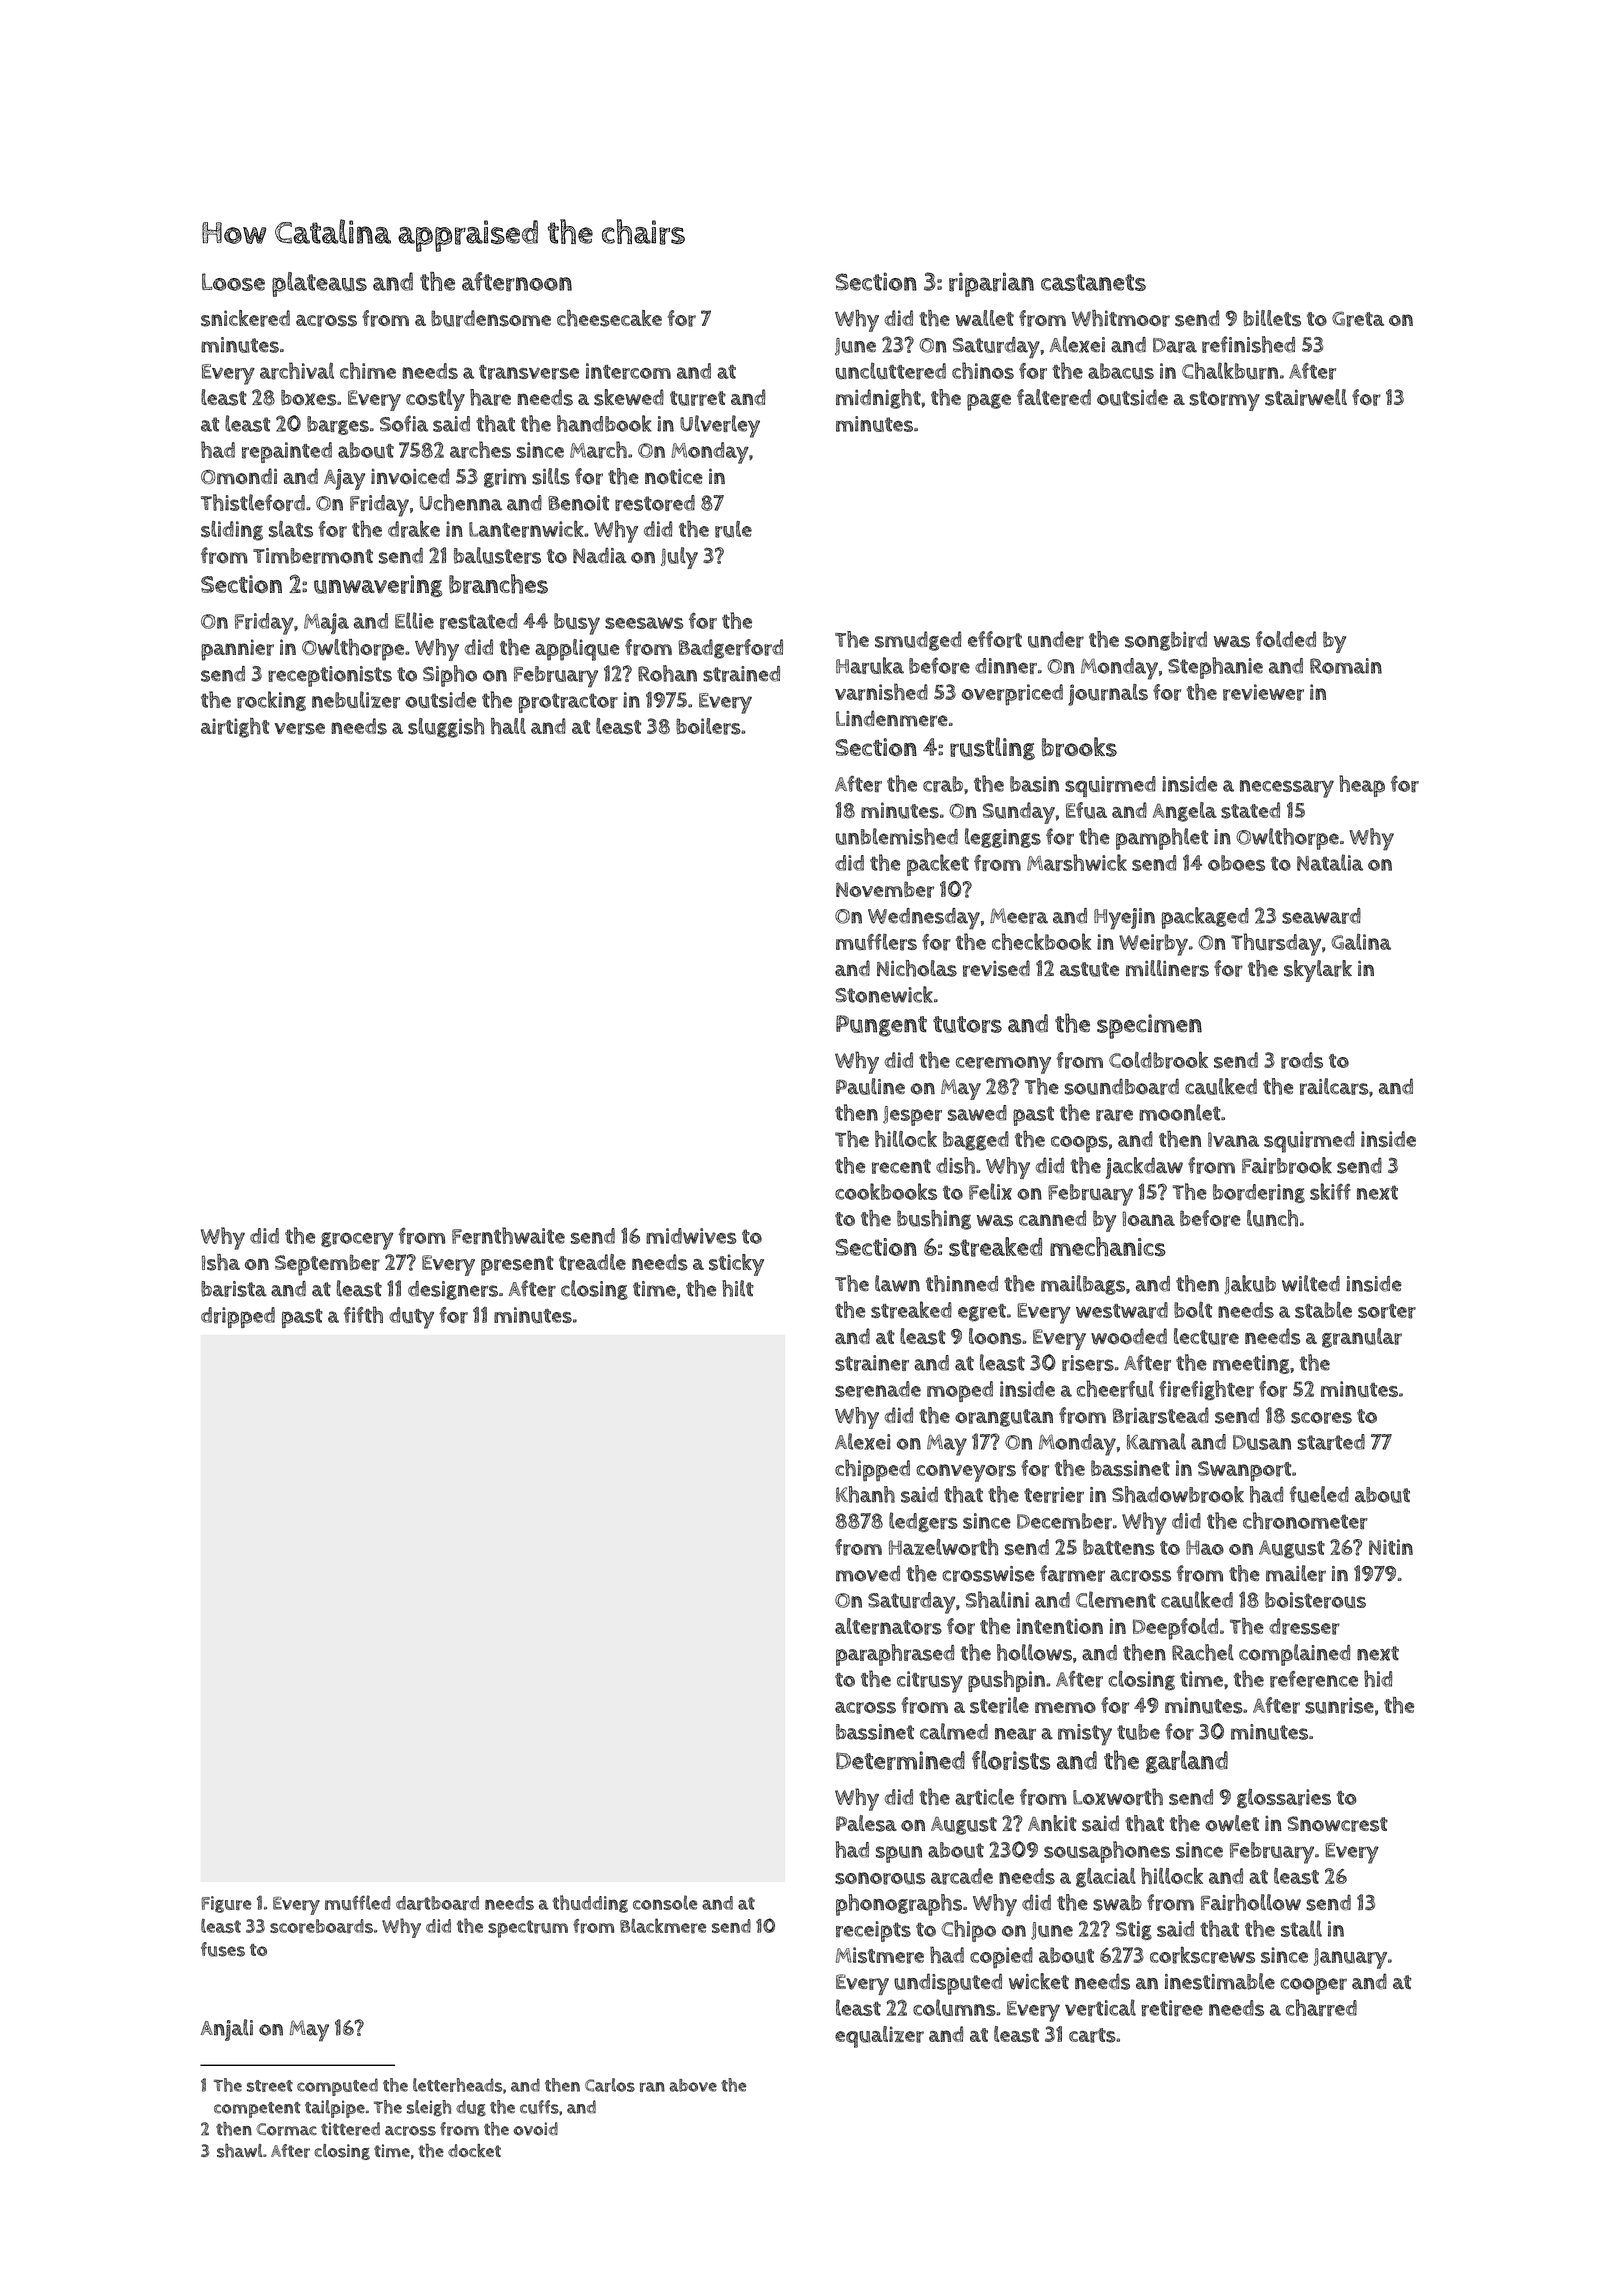 This screenshot has width=1620, height=2292. I want to click on duty, so click(411, 1318).
